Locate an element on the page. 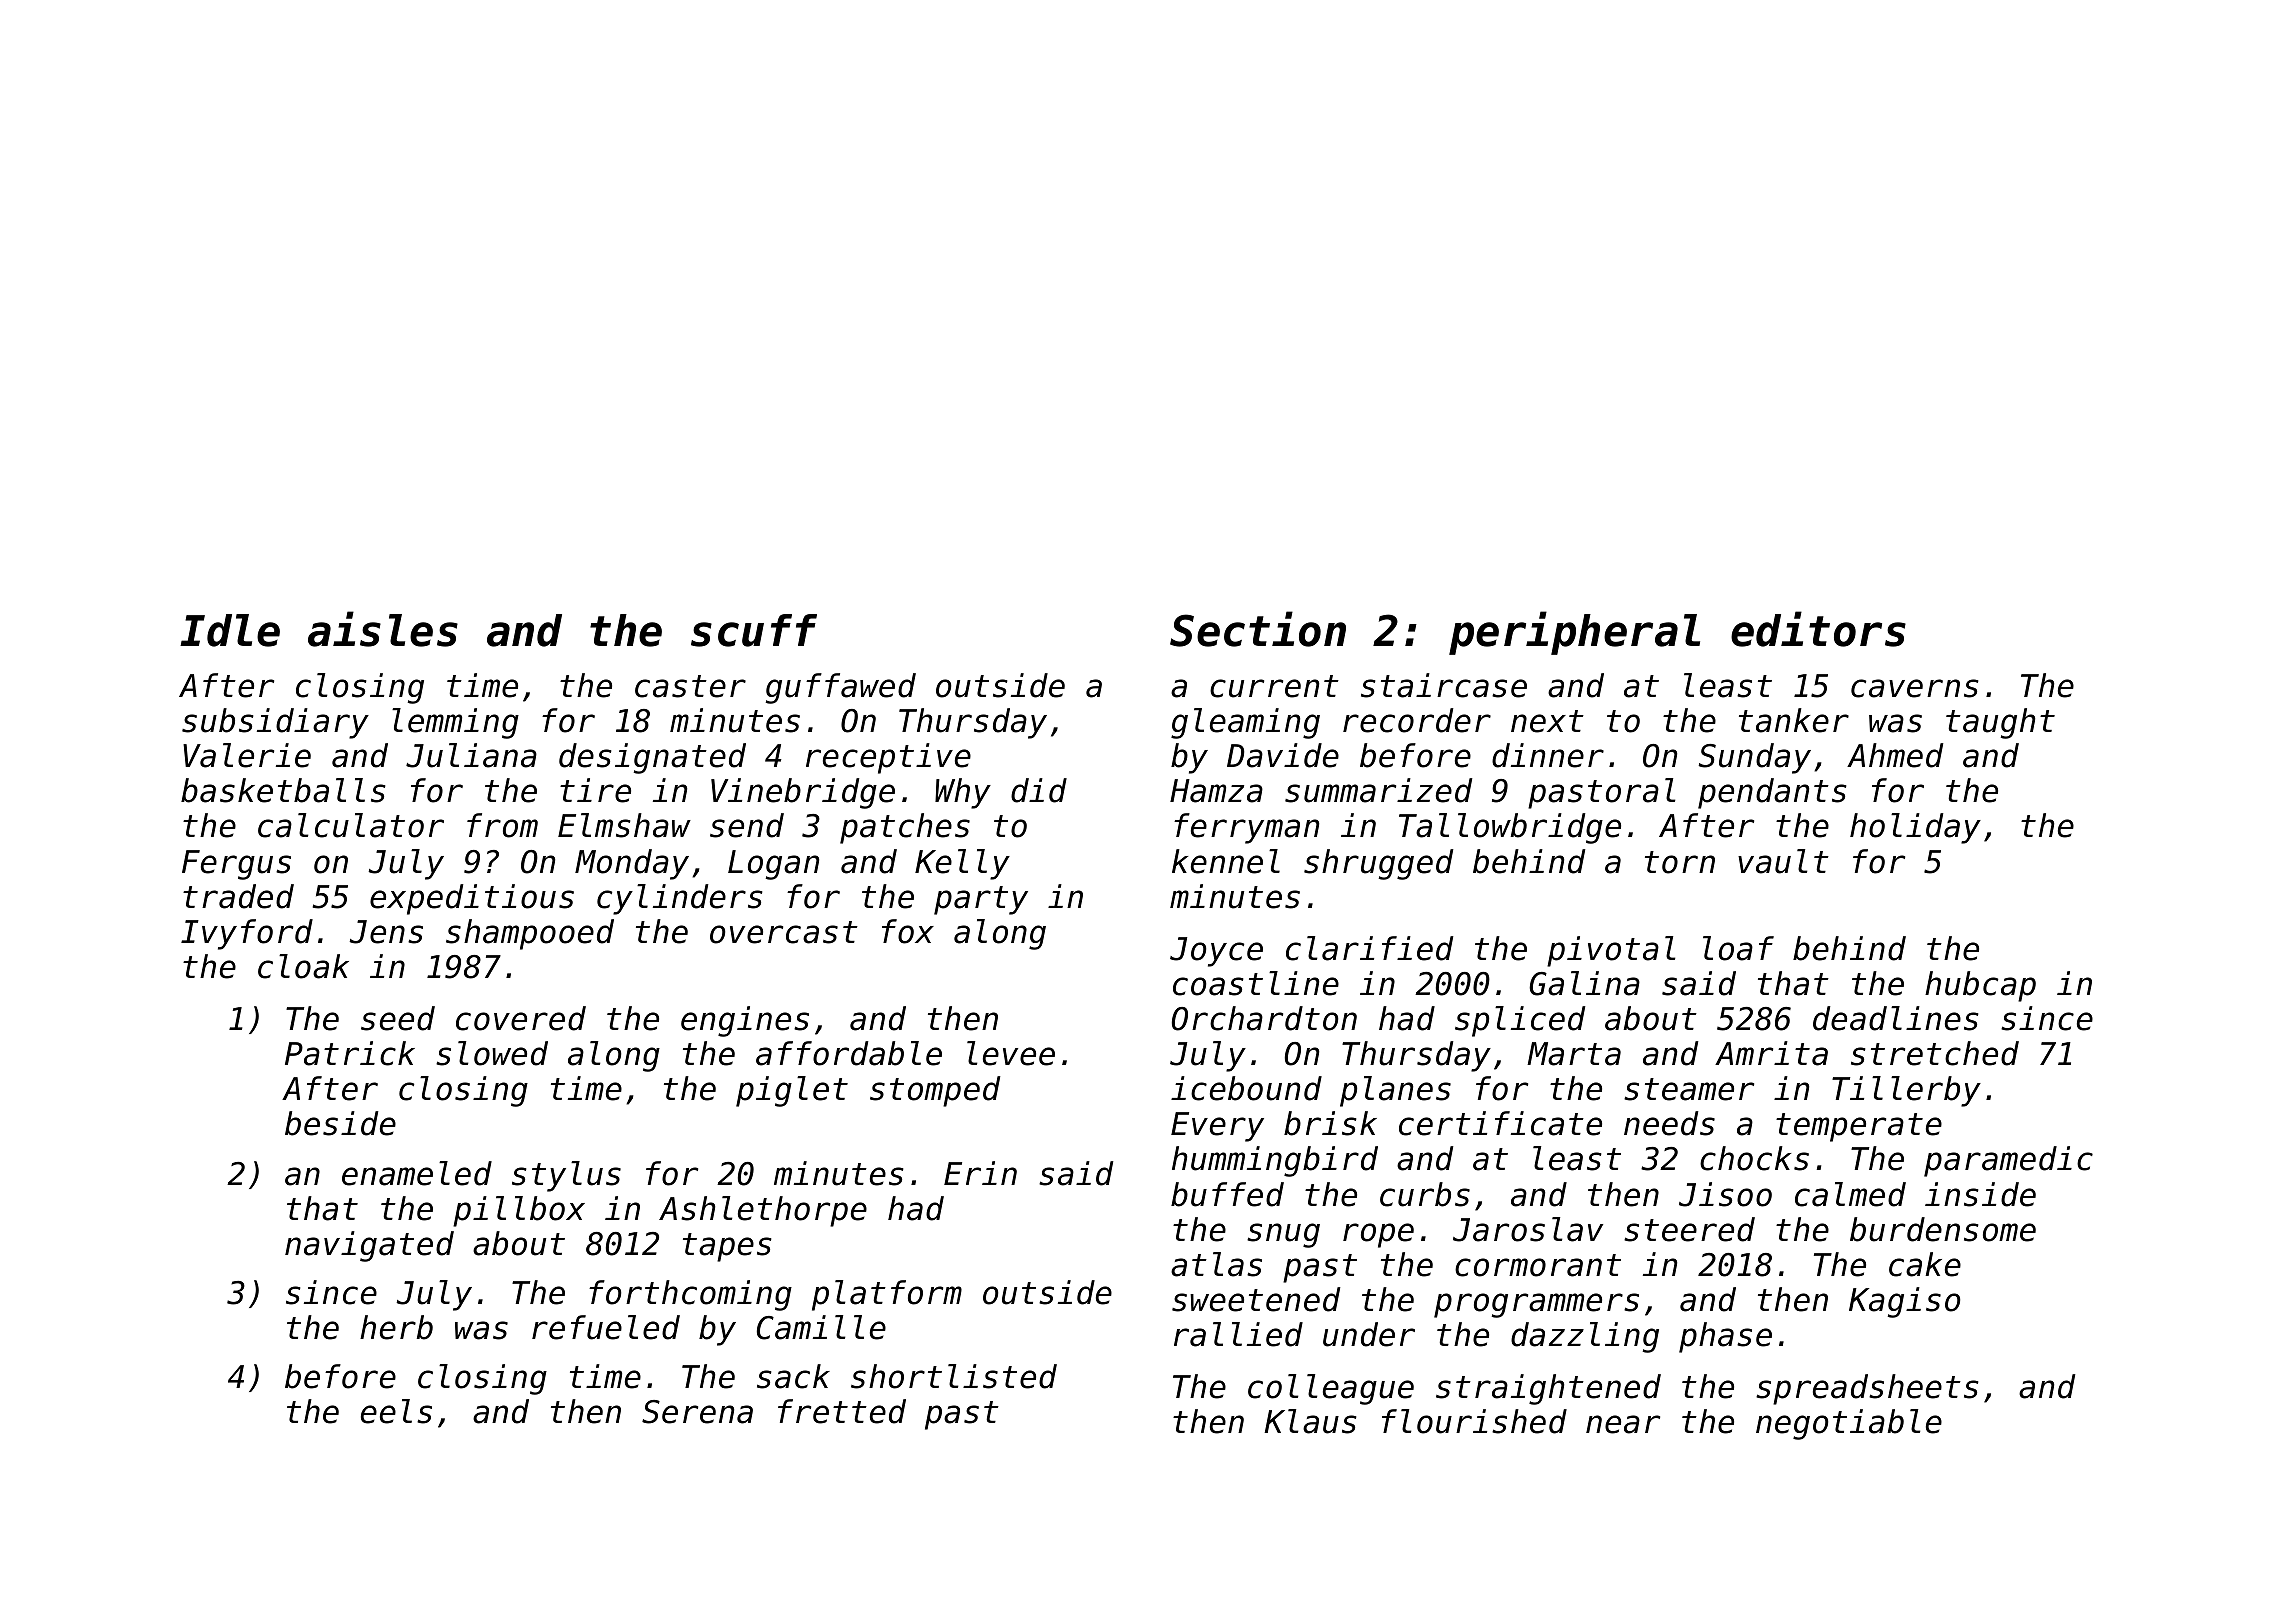 This image has width=2292, height=1620. recorder is located at coordinates (1417, 720).
